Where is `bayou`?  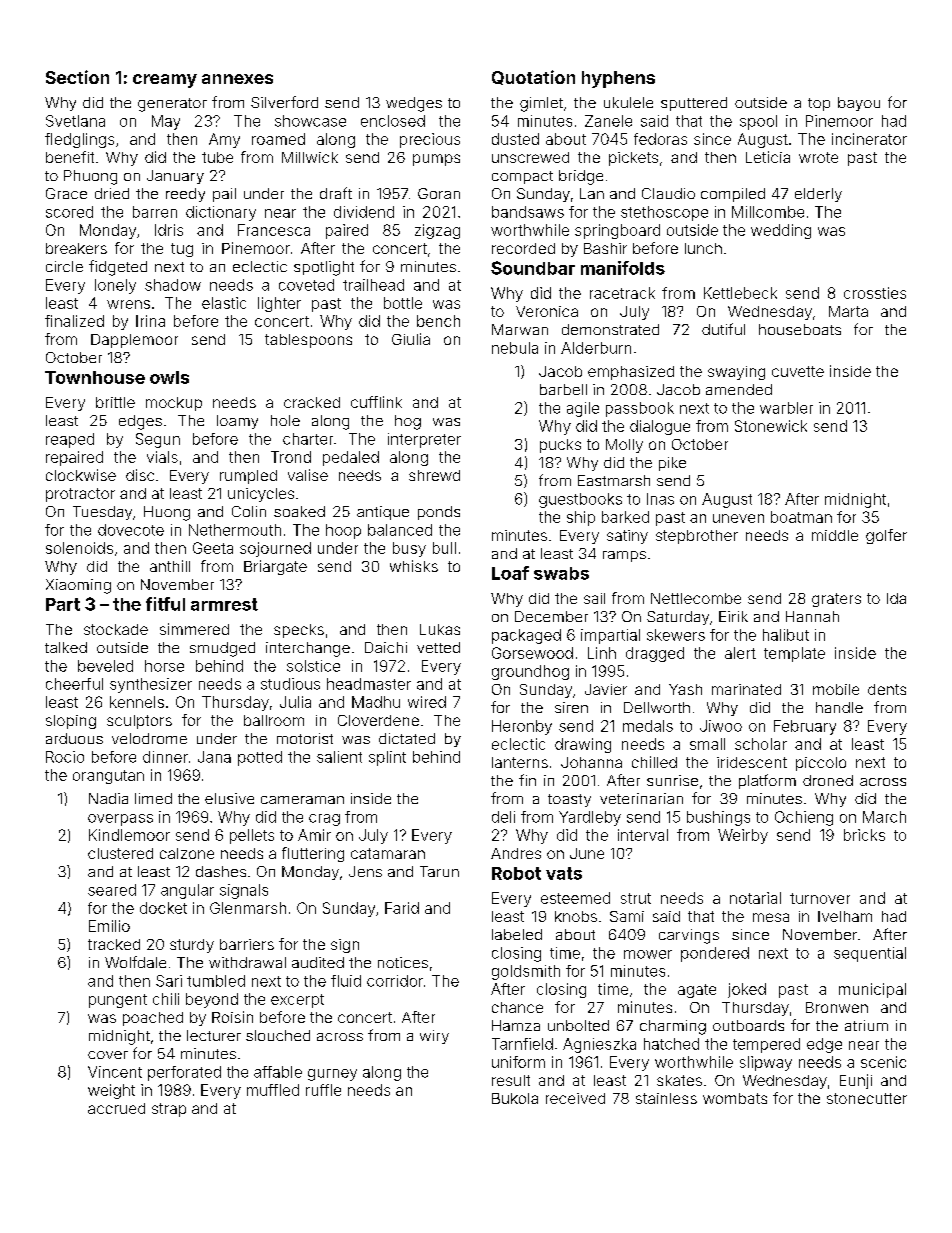
bayou is located at coordinates (859, 104).
